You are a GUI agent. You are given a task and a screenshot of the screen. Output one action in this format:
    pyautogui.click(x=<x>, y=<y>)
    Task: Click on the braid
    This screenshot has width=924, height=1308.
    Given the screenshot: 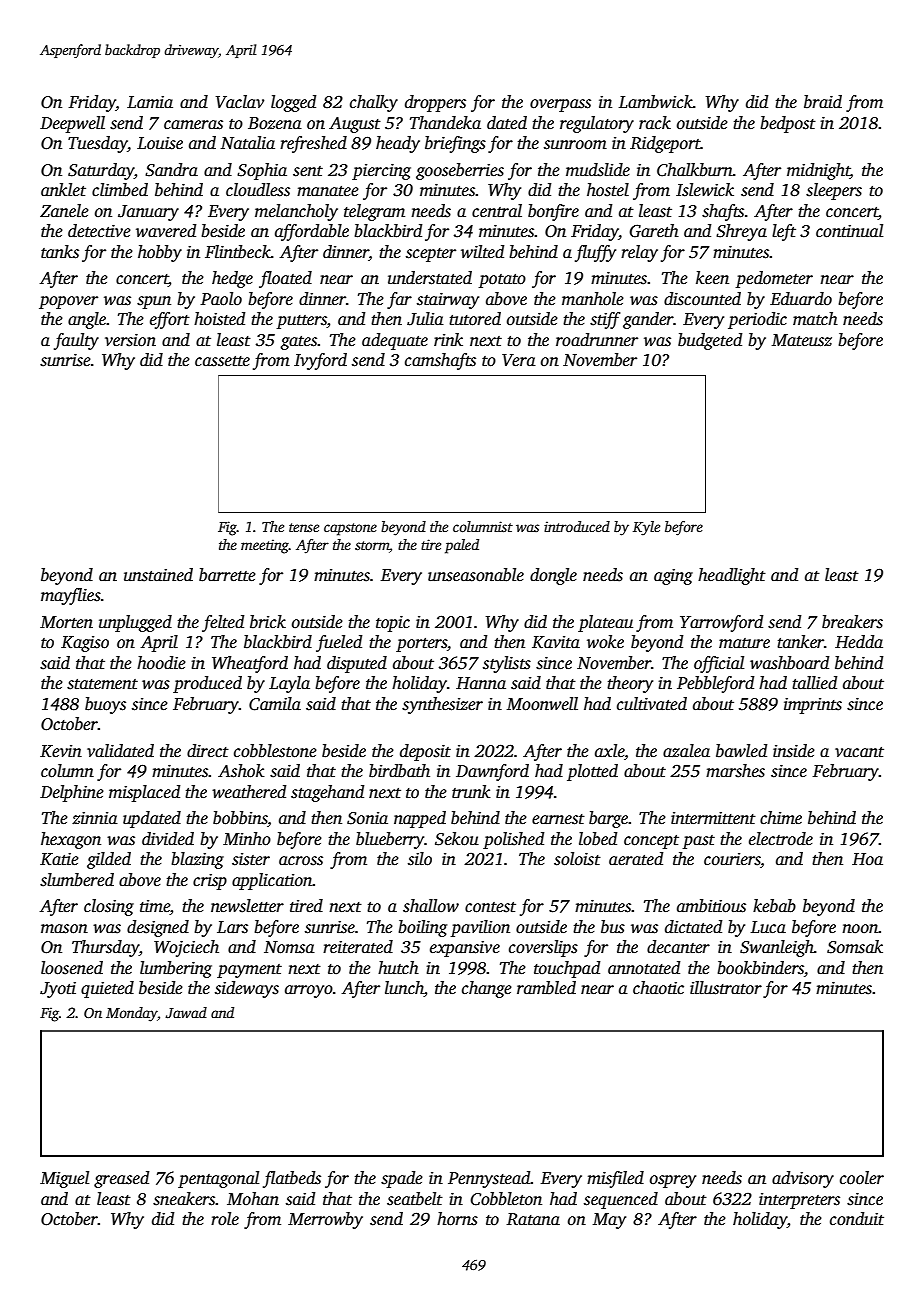 What is the action you would take?
    pyautogui.click(x=823, y=102)
